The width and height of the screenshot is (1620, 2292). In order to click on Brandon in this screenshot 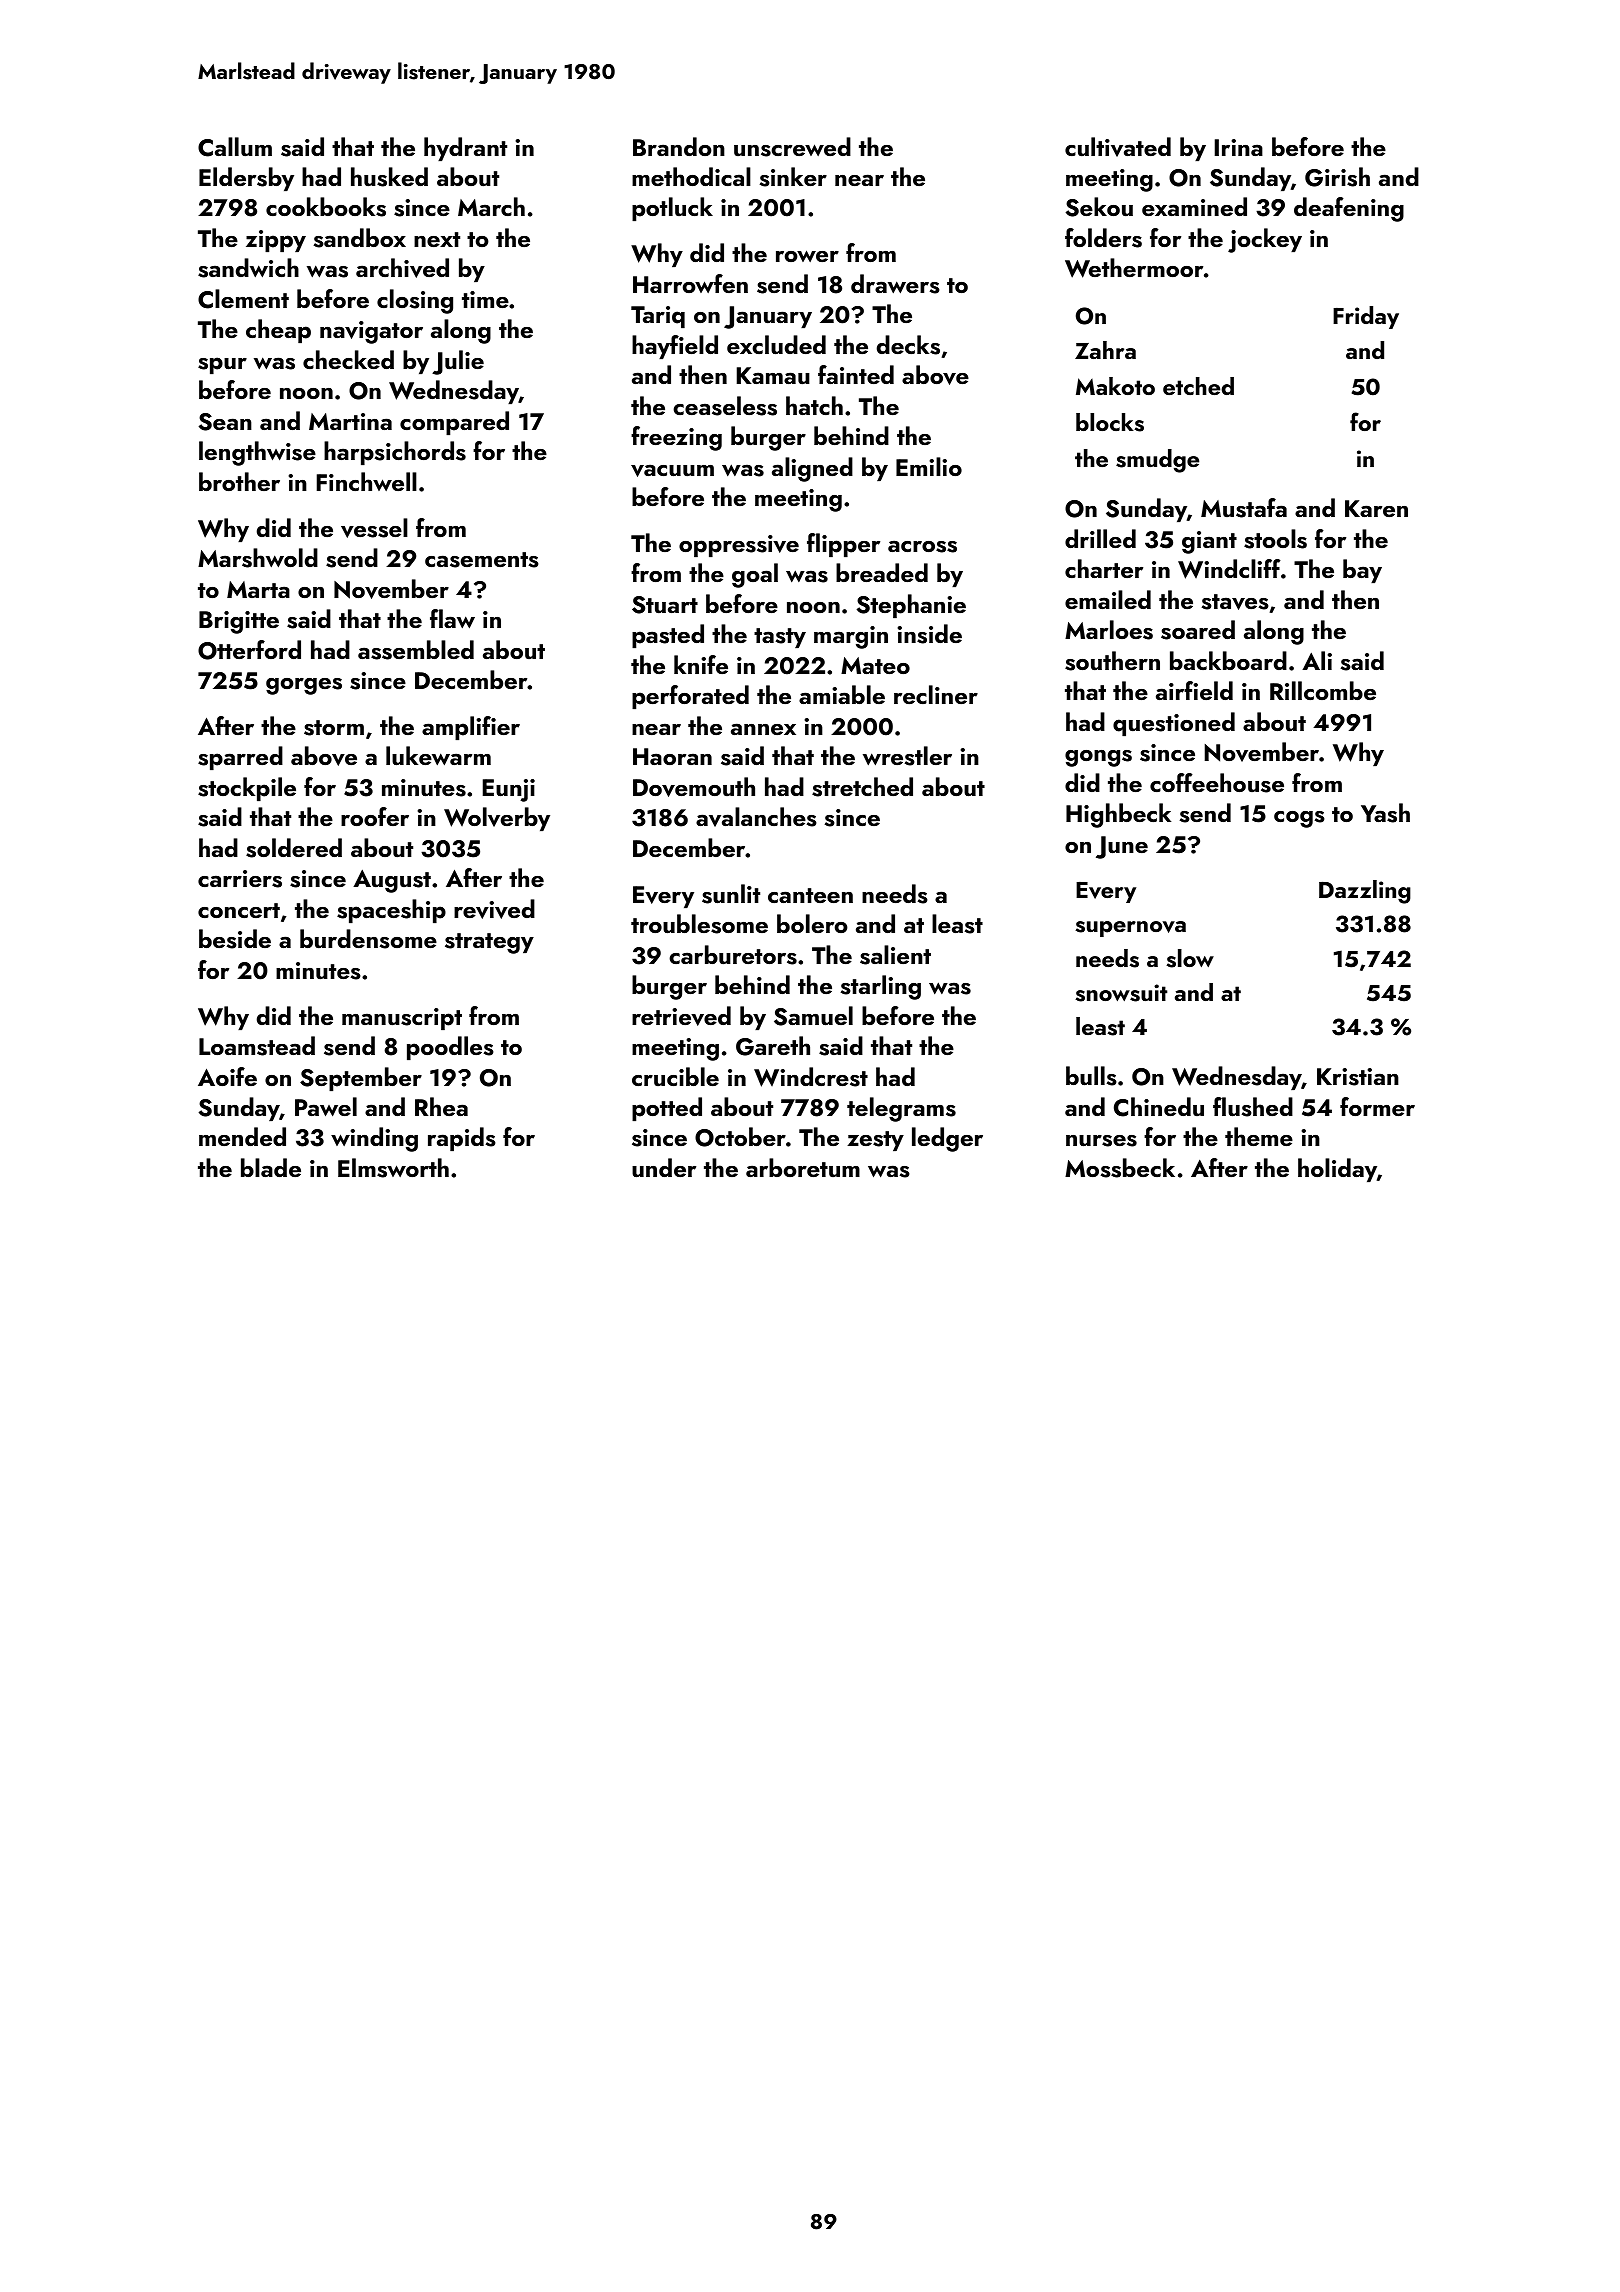, I will do `click(679, 146)`.
